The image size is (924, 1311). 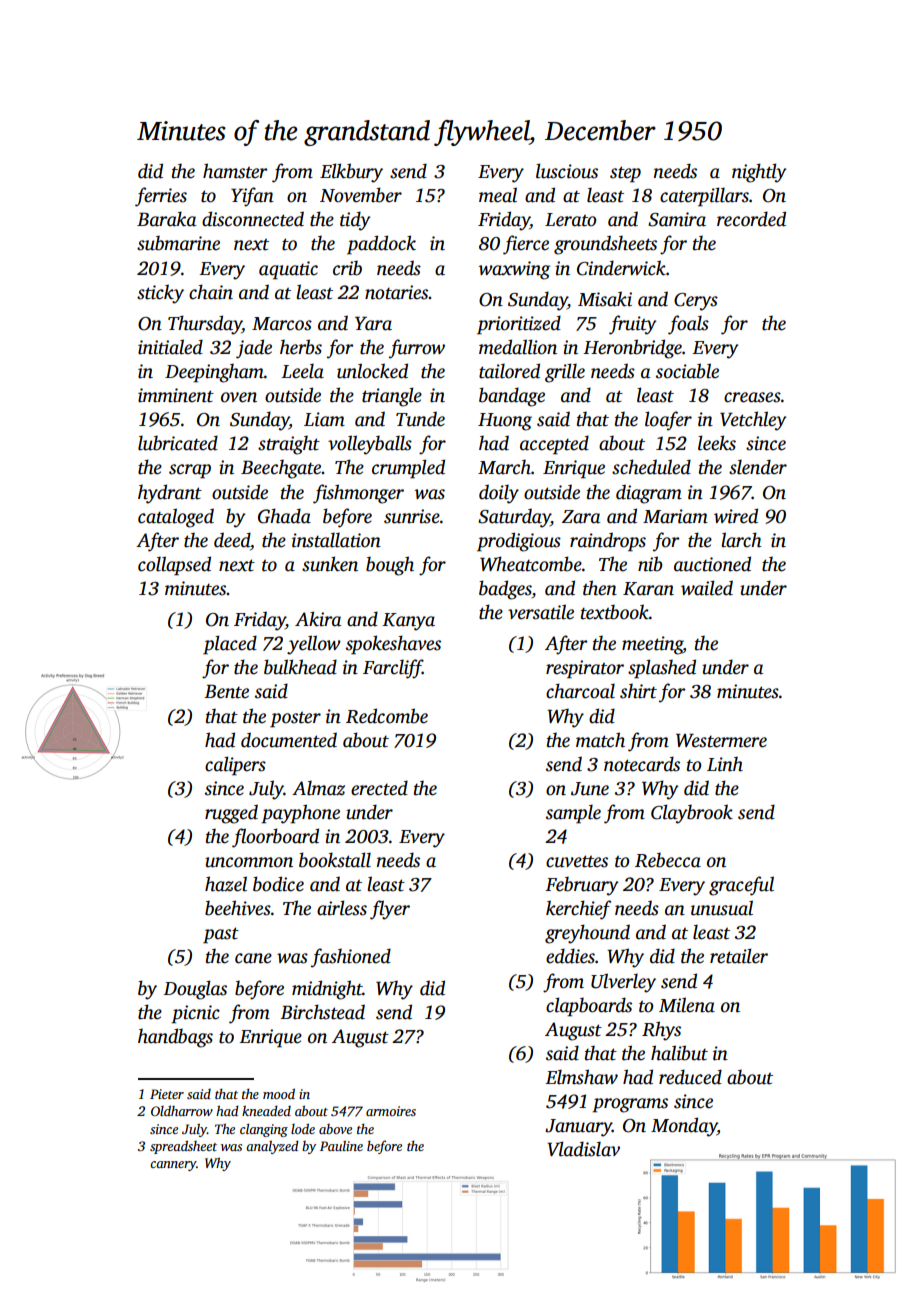 What do you see at coordinates (687, 1005) in the screenshot?
I see `Milena` at bounding box center [687, 1005].
